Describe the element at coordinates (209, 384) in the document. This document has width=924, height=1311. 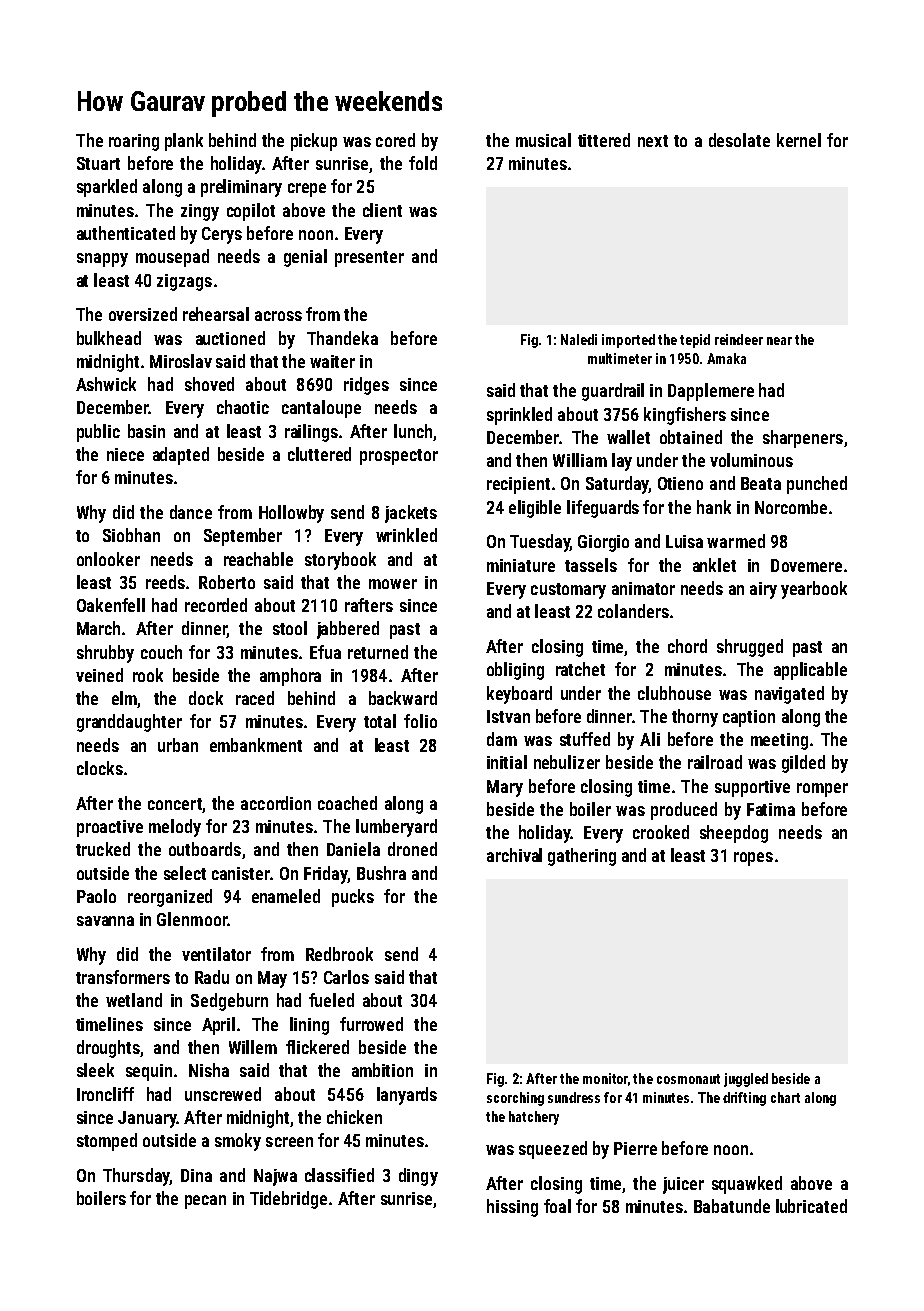
I see `shoved` at that location.
